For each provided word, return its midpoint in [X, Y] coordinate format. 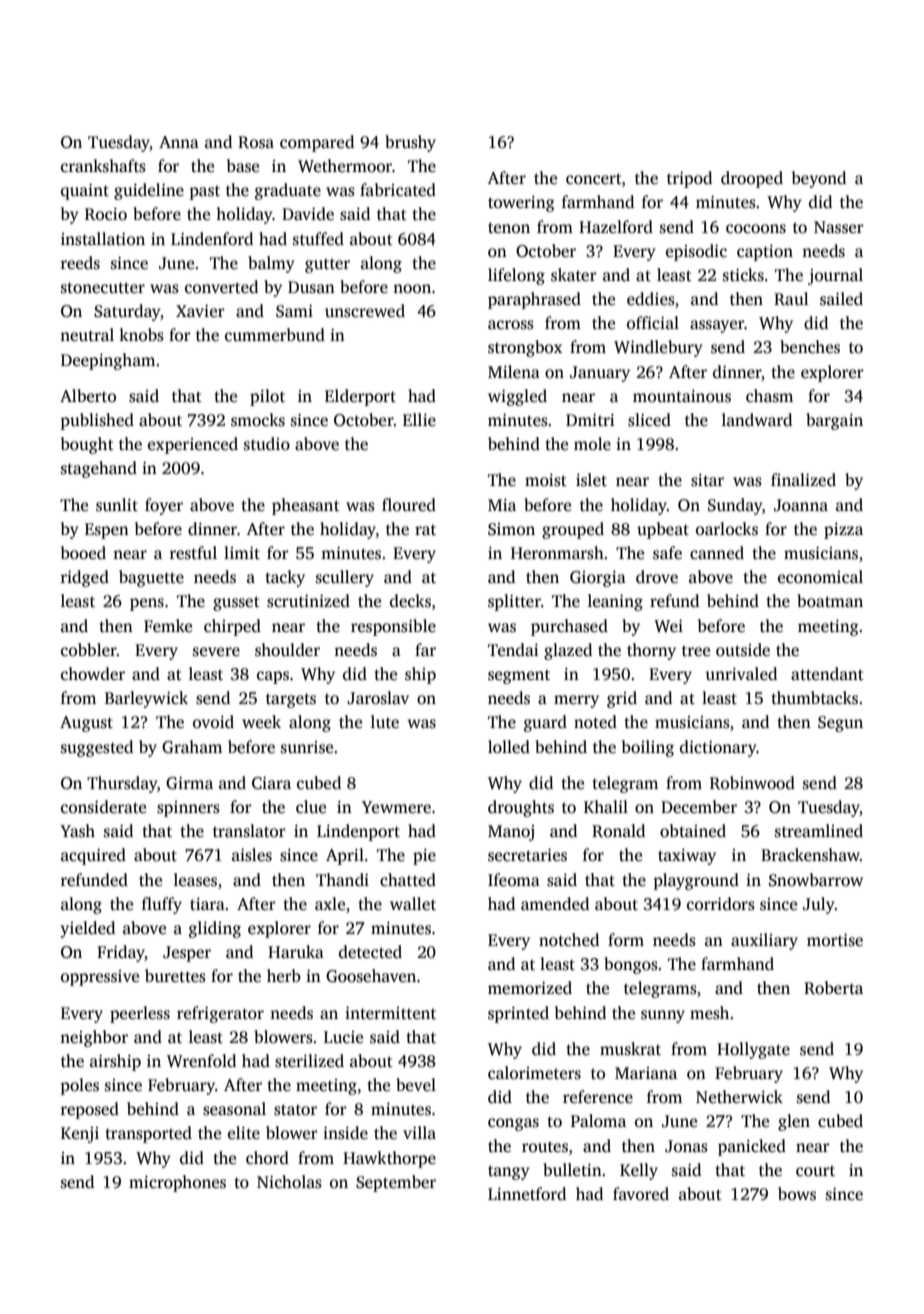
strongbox [525, 348]
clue [311, 807]
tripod [689, 179]
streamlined [819, 831]
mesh [709, 1013]
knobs [141, 335]
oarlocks [727, 529]
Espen [107, 531]
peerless [140, 1014]
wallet [413, 904]
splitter [514, 602]
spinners [188, 809]
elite [244, 1133]
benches [810, 347]
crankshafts [103, 166]
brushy [410, 143]
